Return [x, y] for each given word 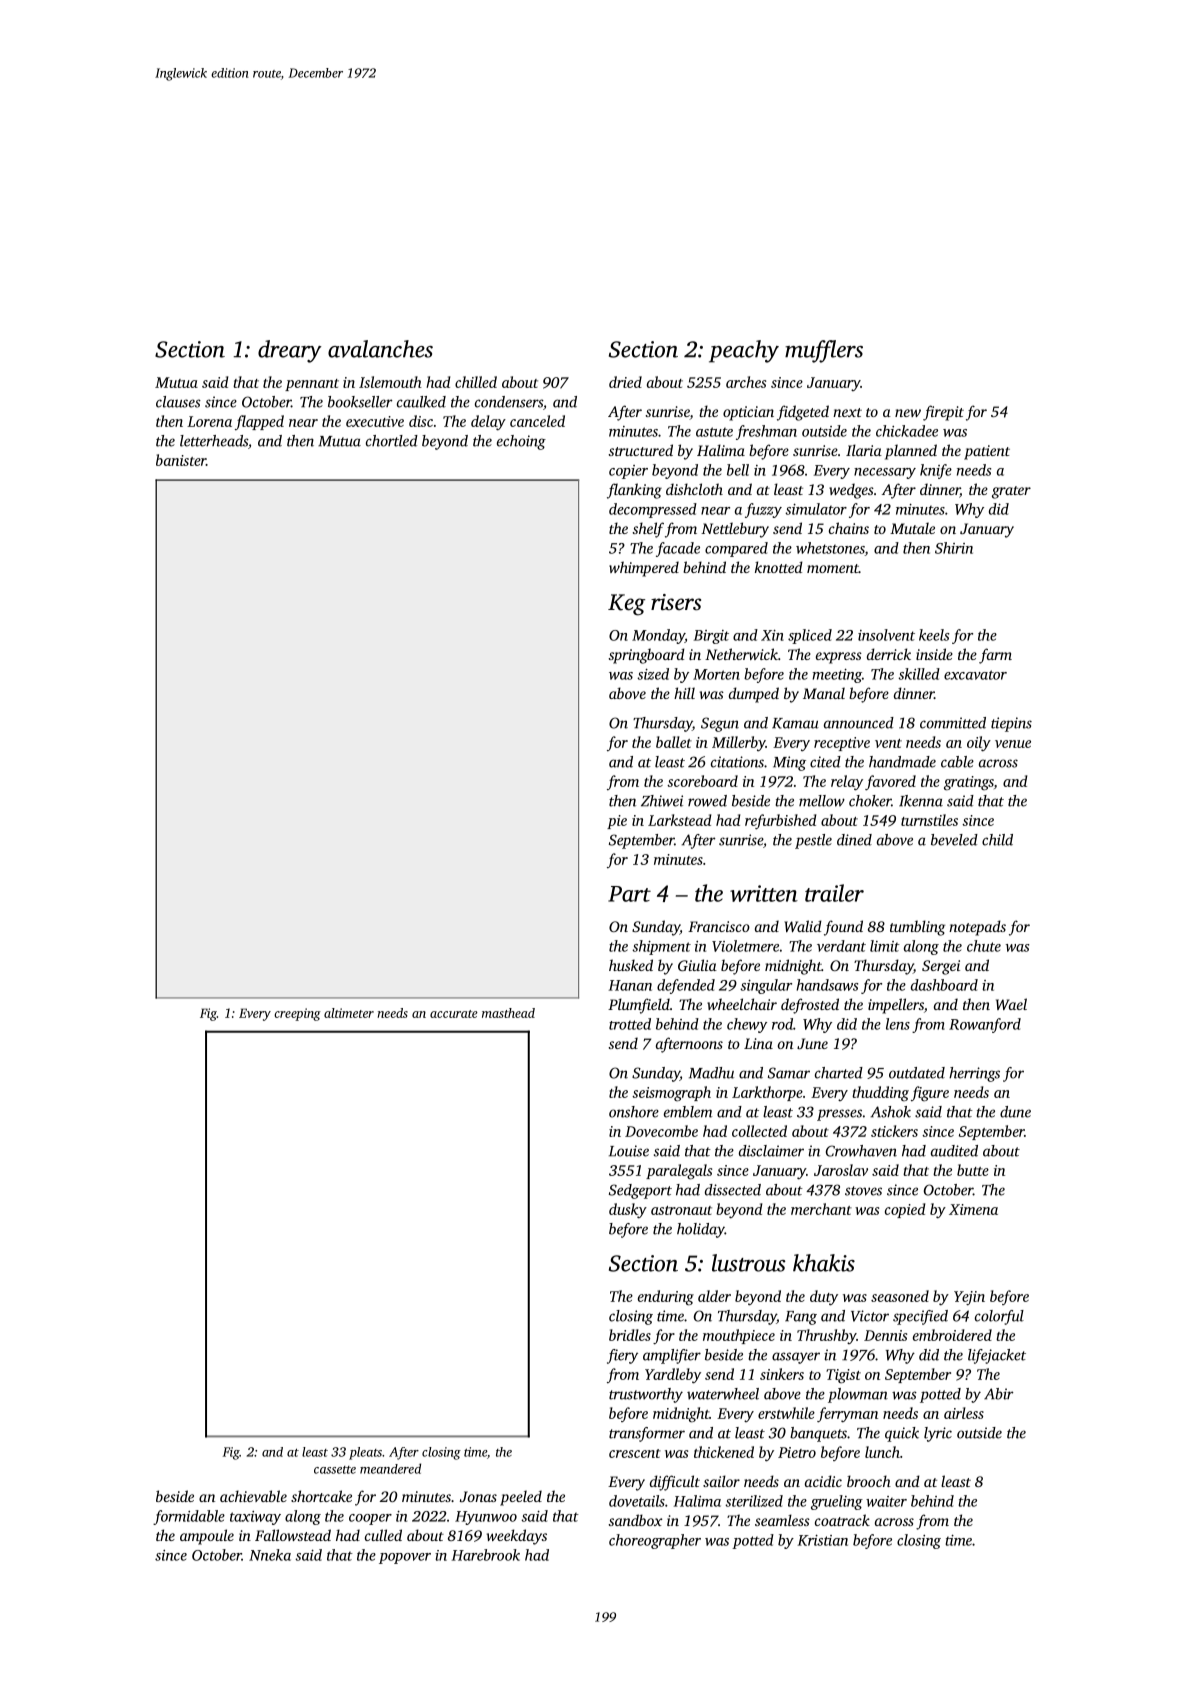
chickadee [907, 431]
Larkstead [679, 820]
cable [957, 762]
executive [375, 421]
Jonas [478, 1496]
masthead [508, 1013]
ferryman [847, 1414]
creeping [297, 1014]
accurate [454, 1014]
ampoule [207, 1537]
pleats [365, 1453]
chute [984, 946]
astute [714, 432]
